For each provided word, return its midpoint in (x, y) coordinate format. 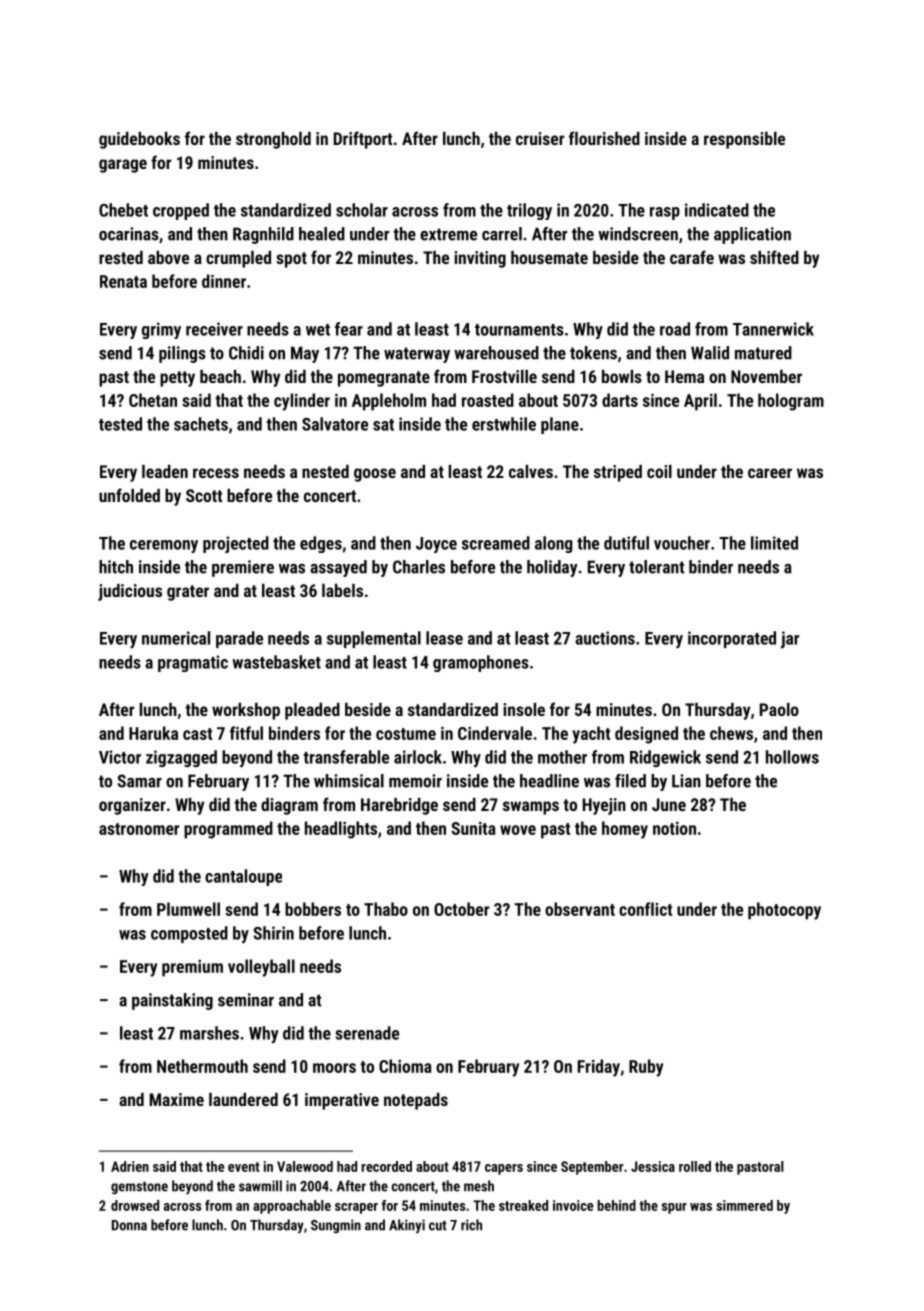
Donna (129, 1225)
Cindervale (495, 733)
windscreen (638, 234)
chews (731, 733)
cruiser (540, 138)
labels (342, 590)
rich (471, 1225)
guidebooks (139, 140)
